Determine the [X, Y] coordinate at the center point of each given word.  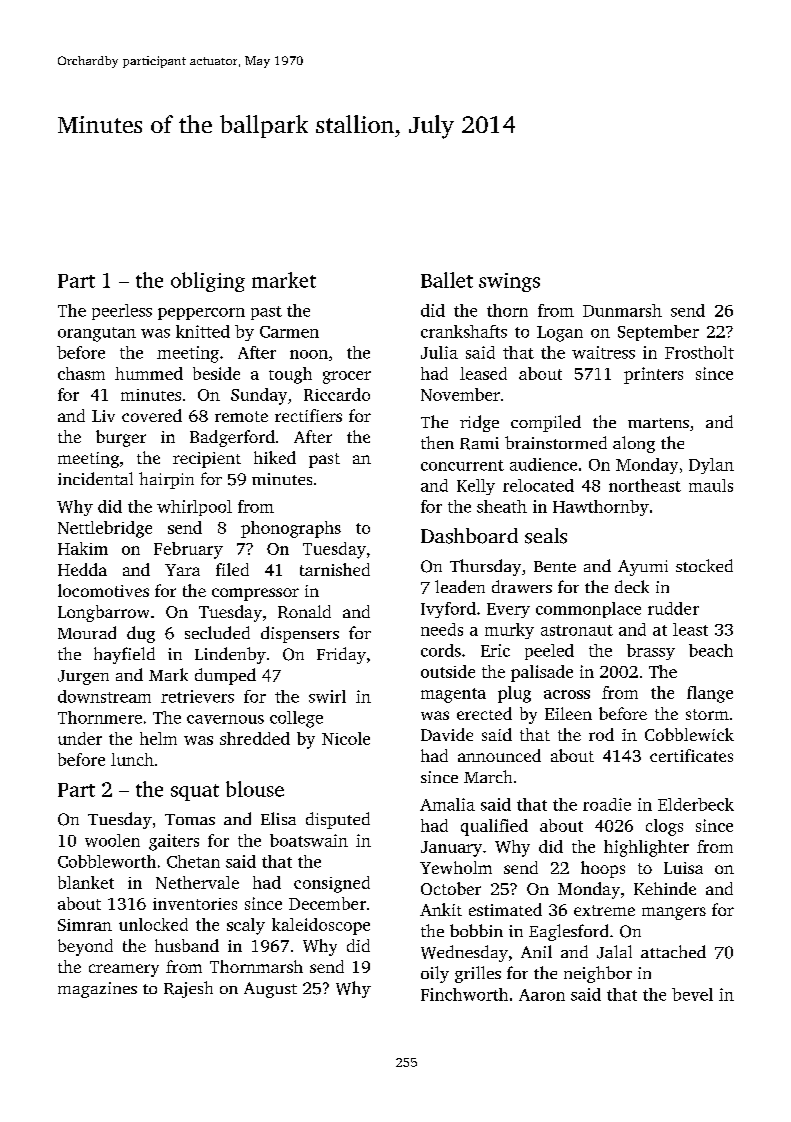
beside [216, 373]
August [270, 990]
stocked [704, 565]
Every [508, 610]
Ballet [447, 280]
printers [653, 375]
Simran [85, 925]
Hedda [82, 569]
